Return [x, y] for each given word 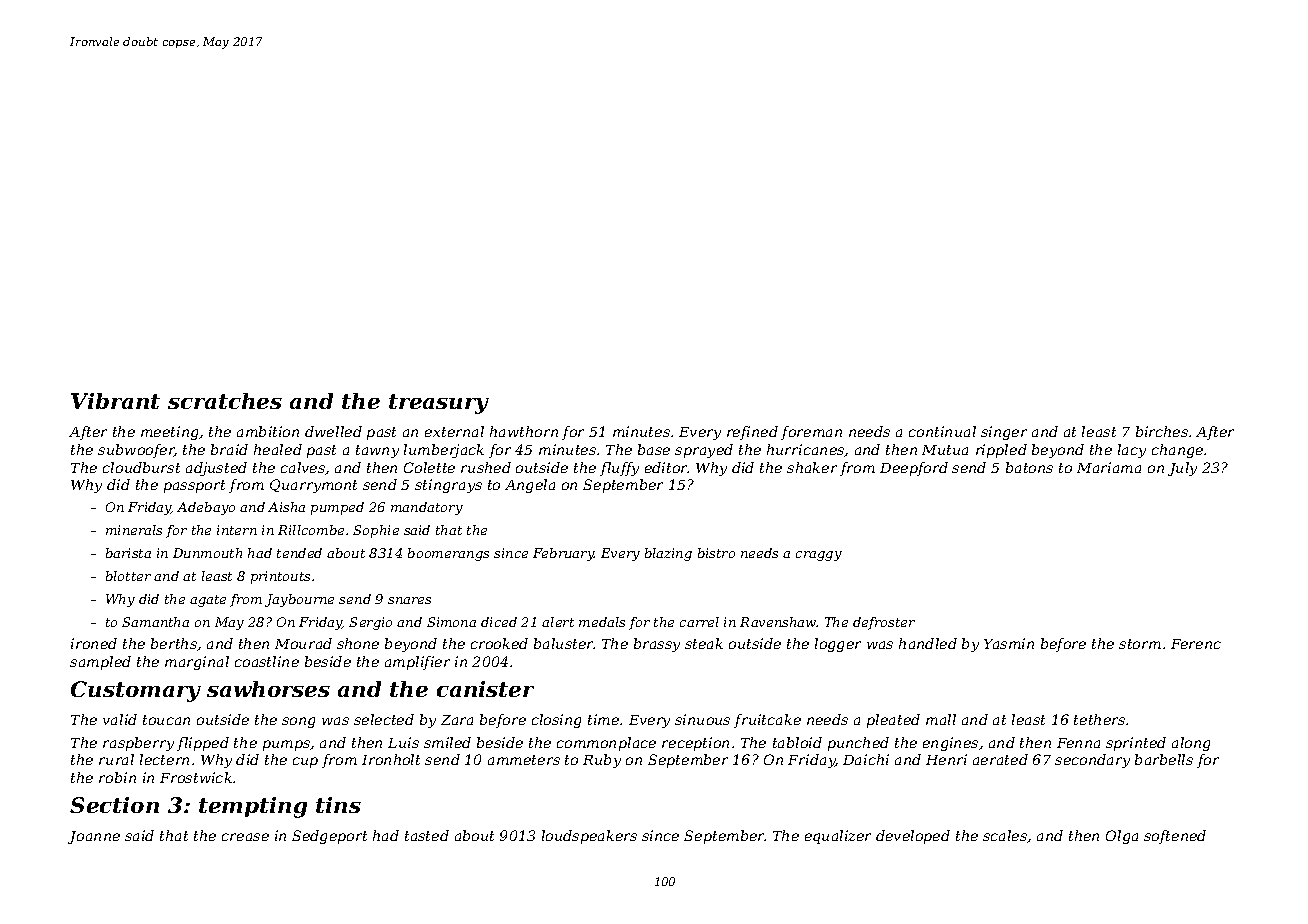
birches [1162, 431]
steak [704, 643]
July [1182, 469]
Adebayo [206, 508]
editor [666, 467]
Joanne [94, 837]
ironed [94, 643]
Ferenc [1196, 644]
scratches [225, 401]
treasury [439, 404]
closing [556, 721]
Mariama [1109, 467]
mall [941, 719]
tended [299, 553]
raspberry [138, 744]
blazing [668, 554]
